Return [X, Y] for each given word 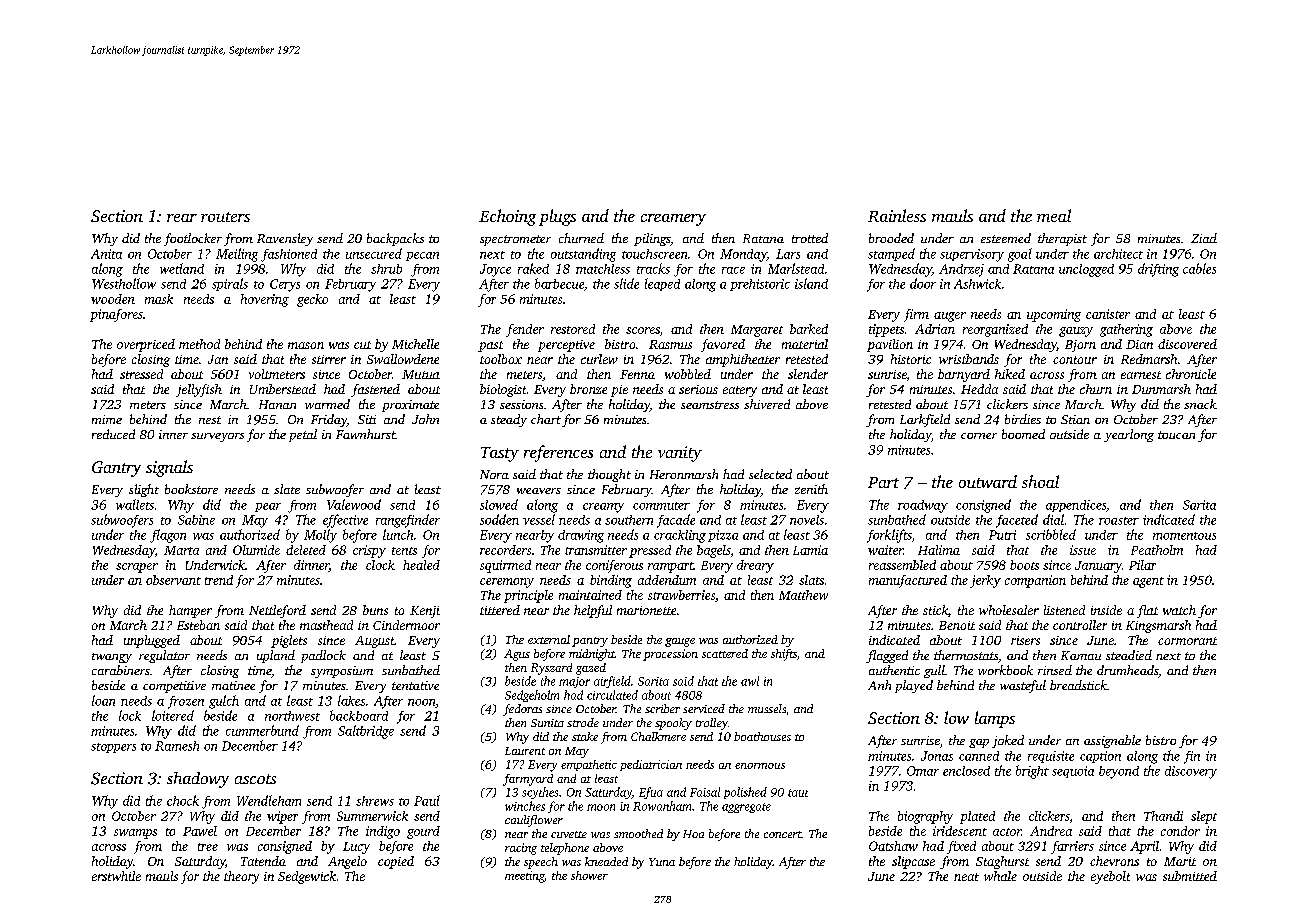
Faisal [705, 792]
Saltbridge [366, 732]
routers [225, 217]
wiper [282, 817]
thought [609, 475]
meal [1054, 215]
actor [1007, 832]
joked [1008, 741]
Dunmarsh [1161, 389]
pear [268, 507]
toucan [1176, 435]
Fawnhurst [366, 434]
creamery [673, 220]
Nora [494, 474]
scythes [540, 793]
